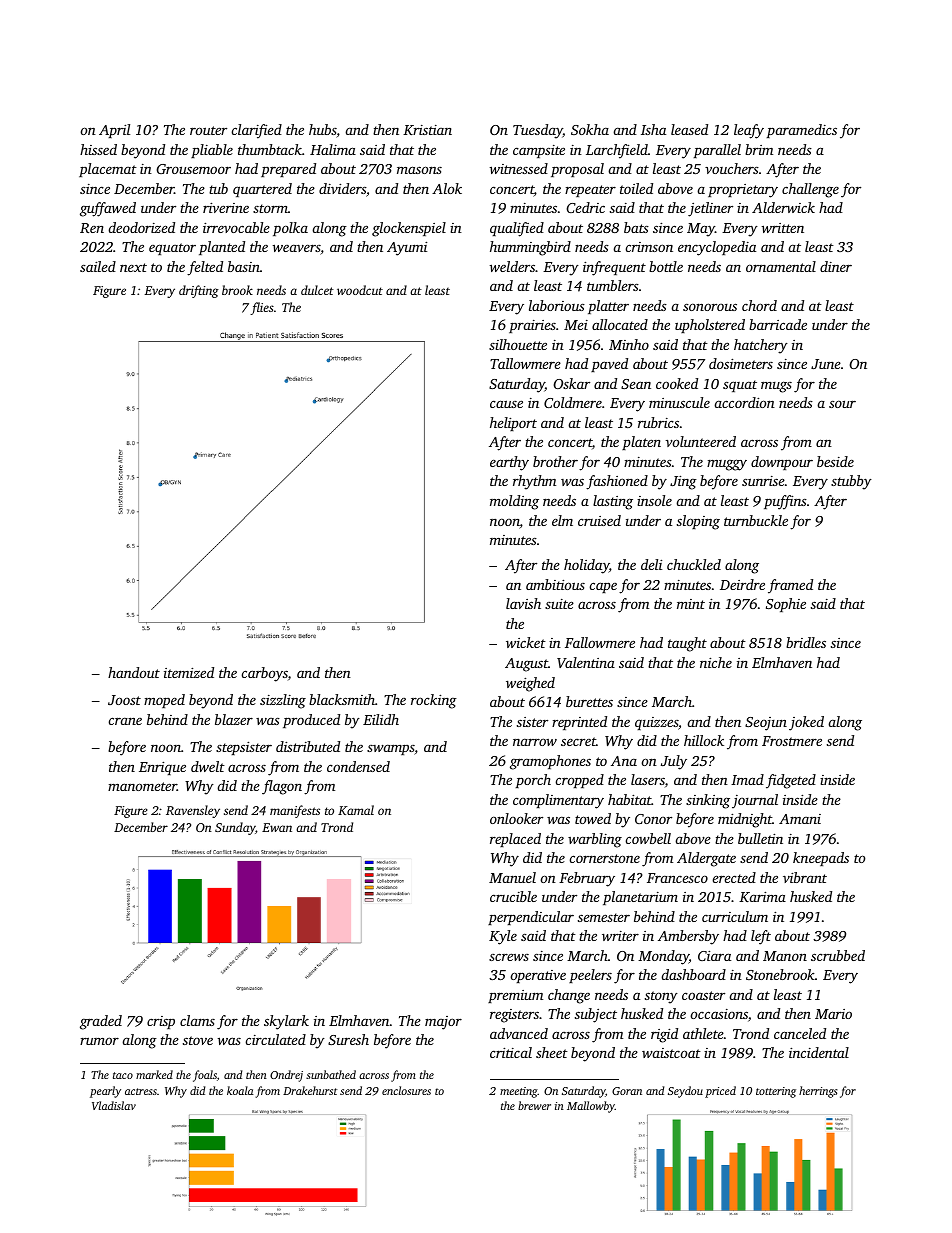  Describe the element at coordinates (125, 721) in the screenshot. I see `crane` at that location.
